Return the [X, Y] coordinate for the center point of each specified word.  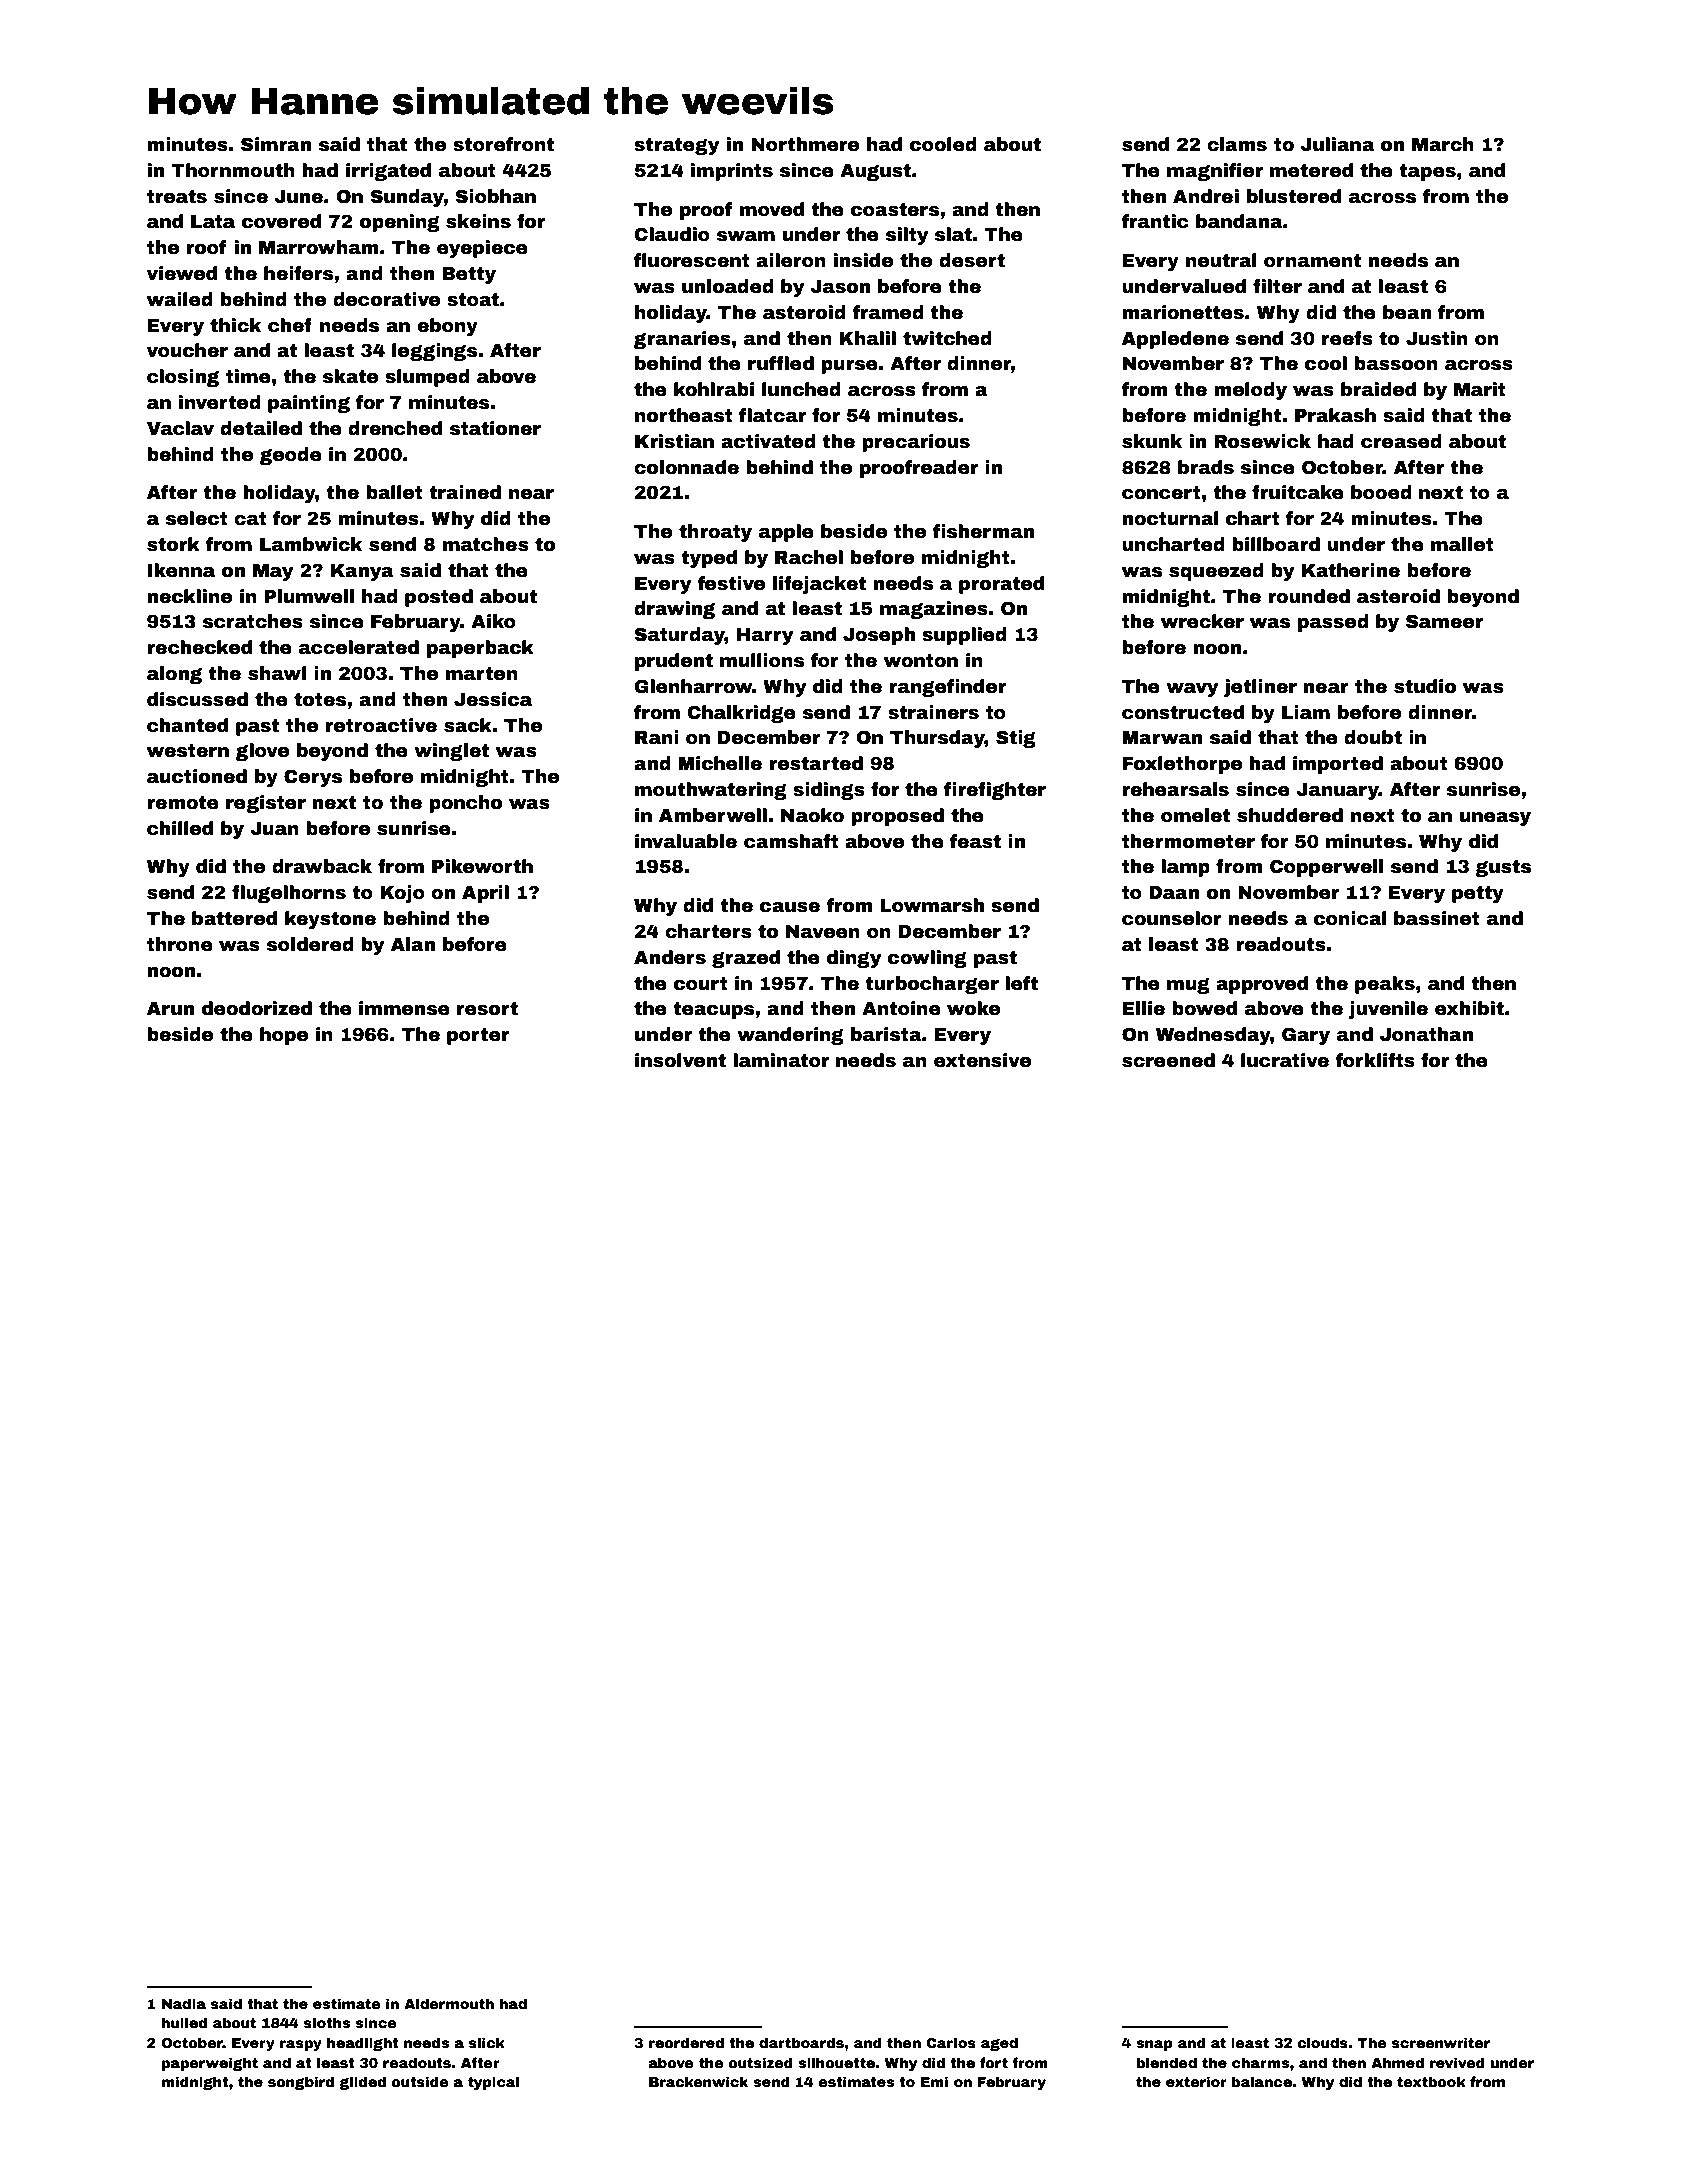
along [174, 675]
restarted [816, 763]
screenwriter [1441, 2042]
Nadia [184, 2003]
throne [180, 944]
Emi [934, 2081]
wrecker [1202, 621]
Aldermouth [449, 2003]
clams [1237, 144]
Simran [276, 144]
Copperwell [1326, 868]
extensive [982, 1060]
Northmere [805, 144]
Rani [657, 737]
